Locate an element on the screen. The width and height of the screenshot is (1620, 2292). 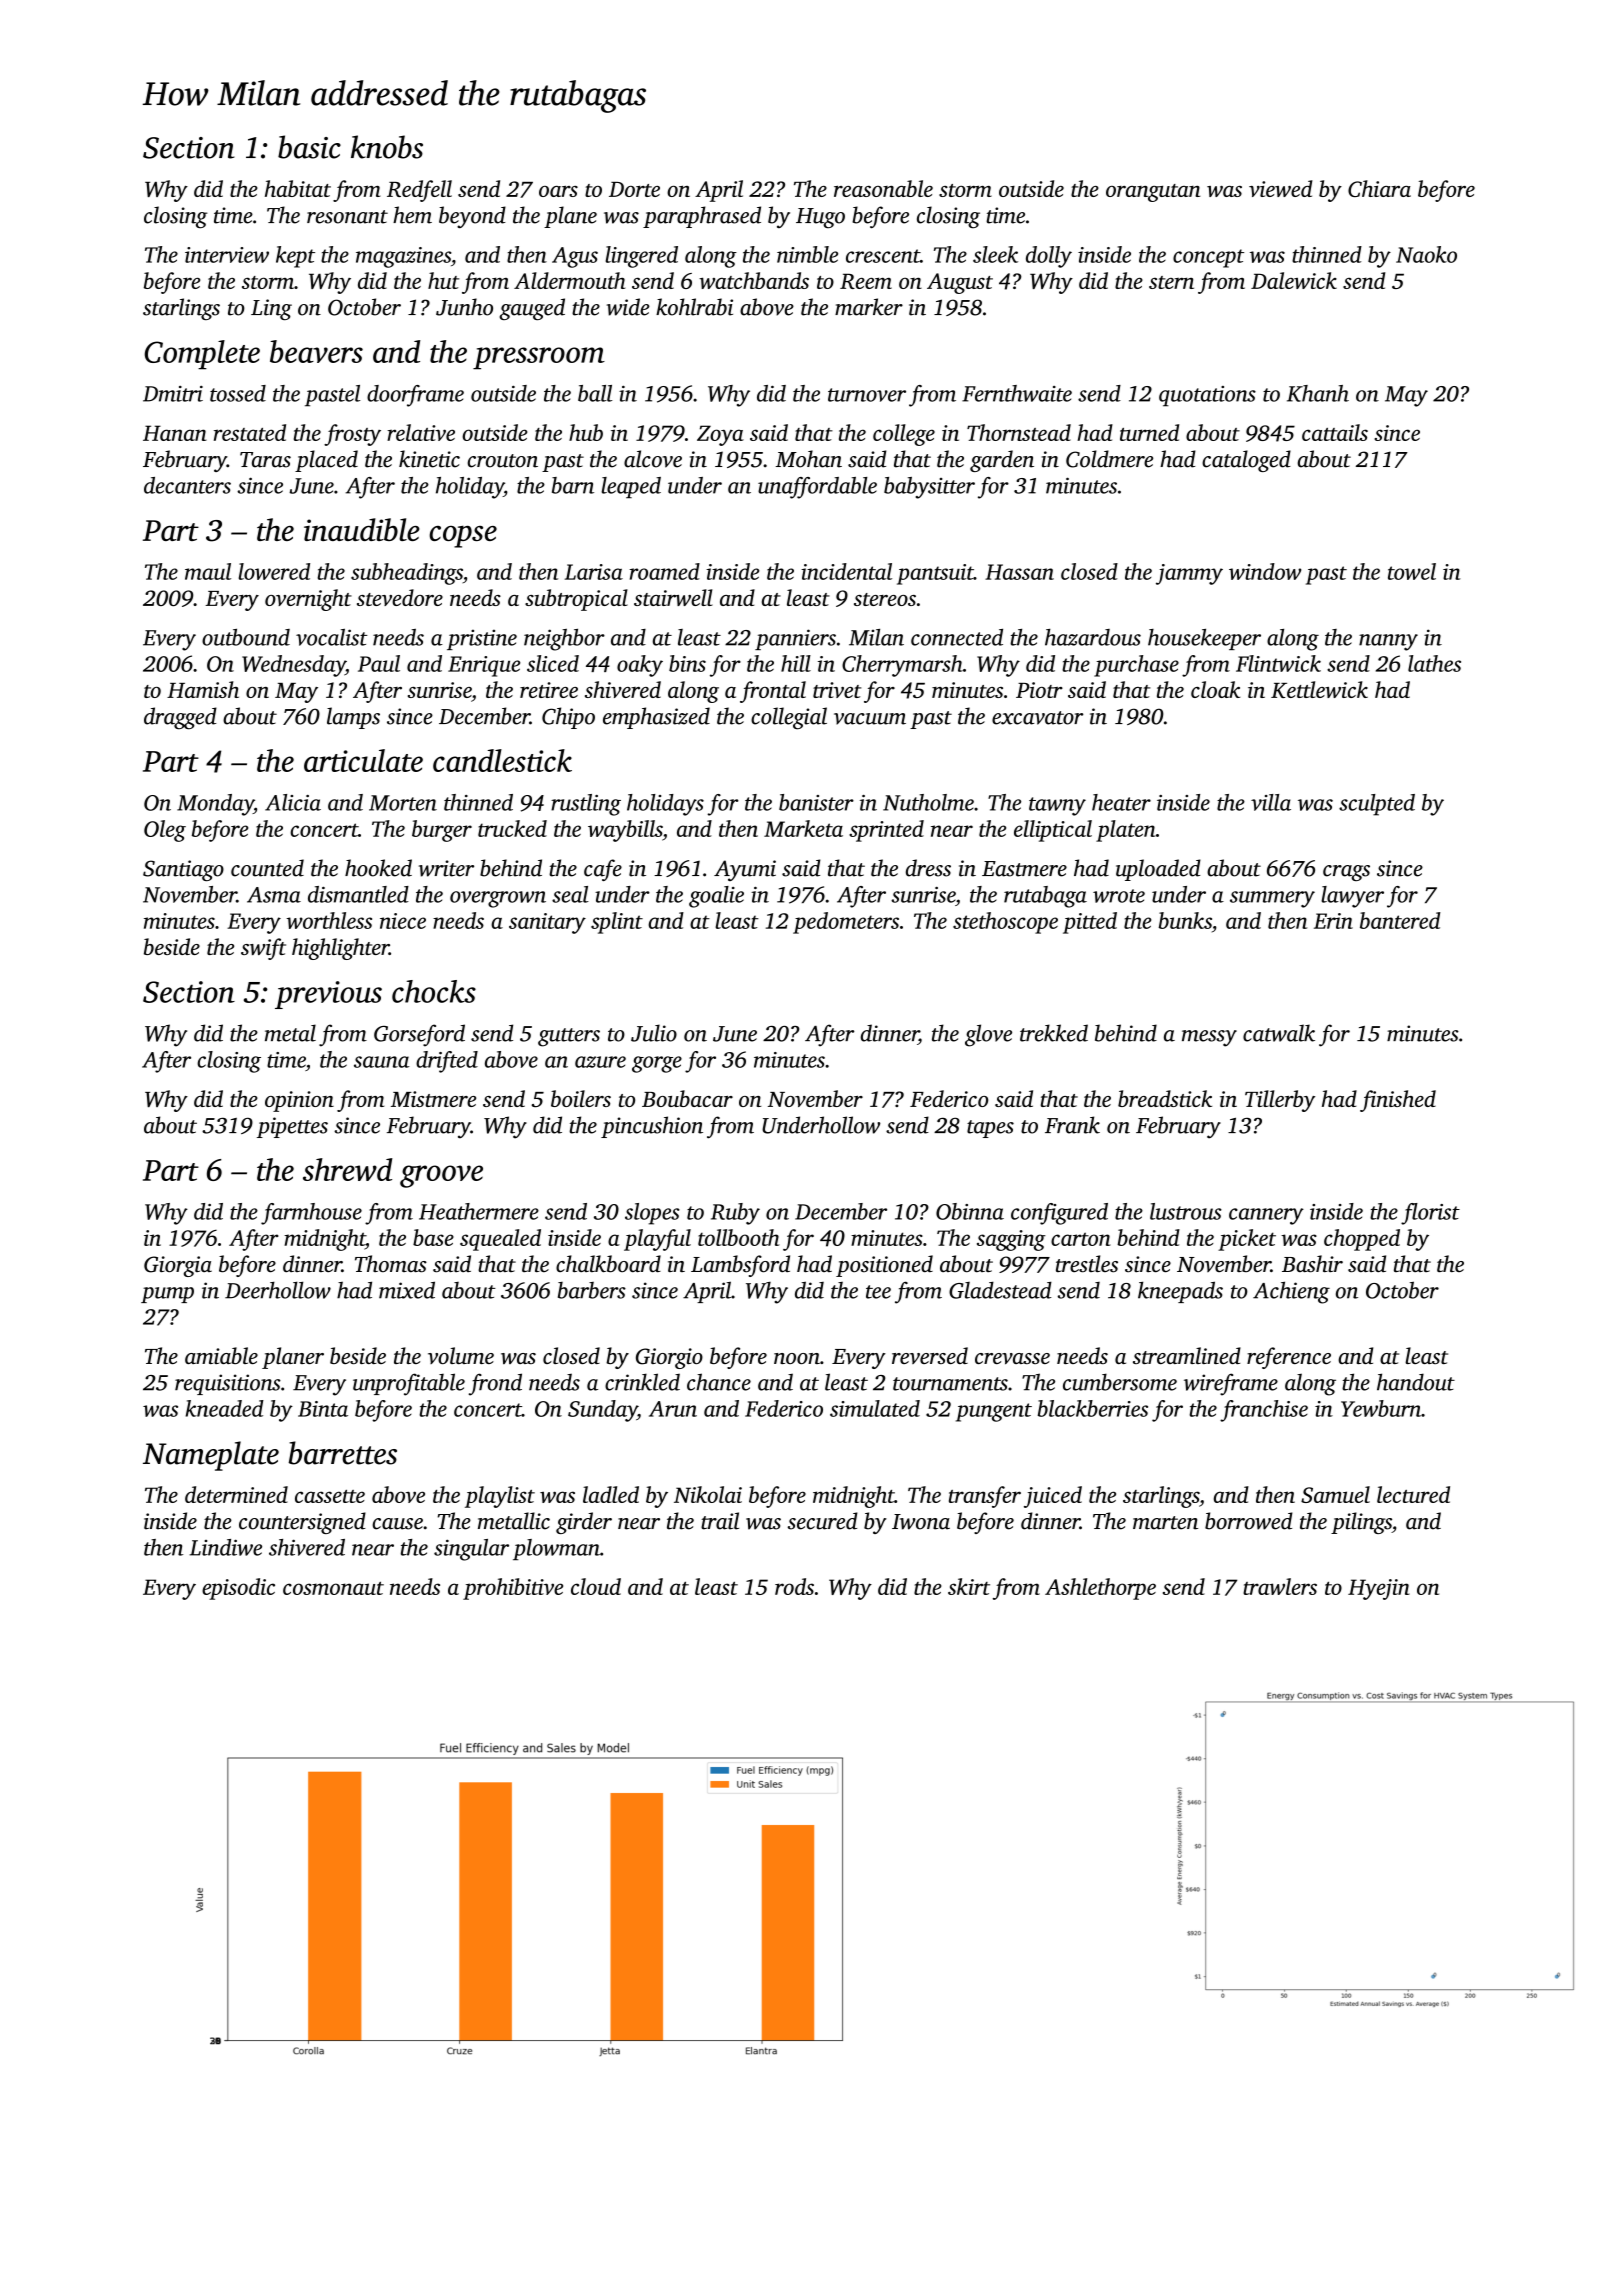
worthless is located at coordinates (329, 920).
